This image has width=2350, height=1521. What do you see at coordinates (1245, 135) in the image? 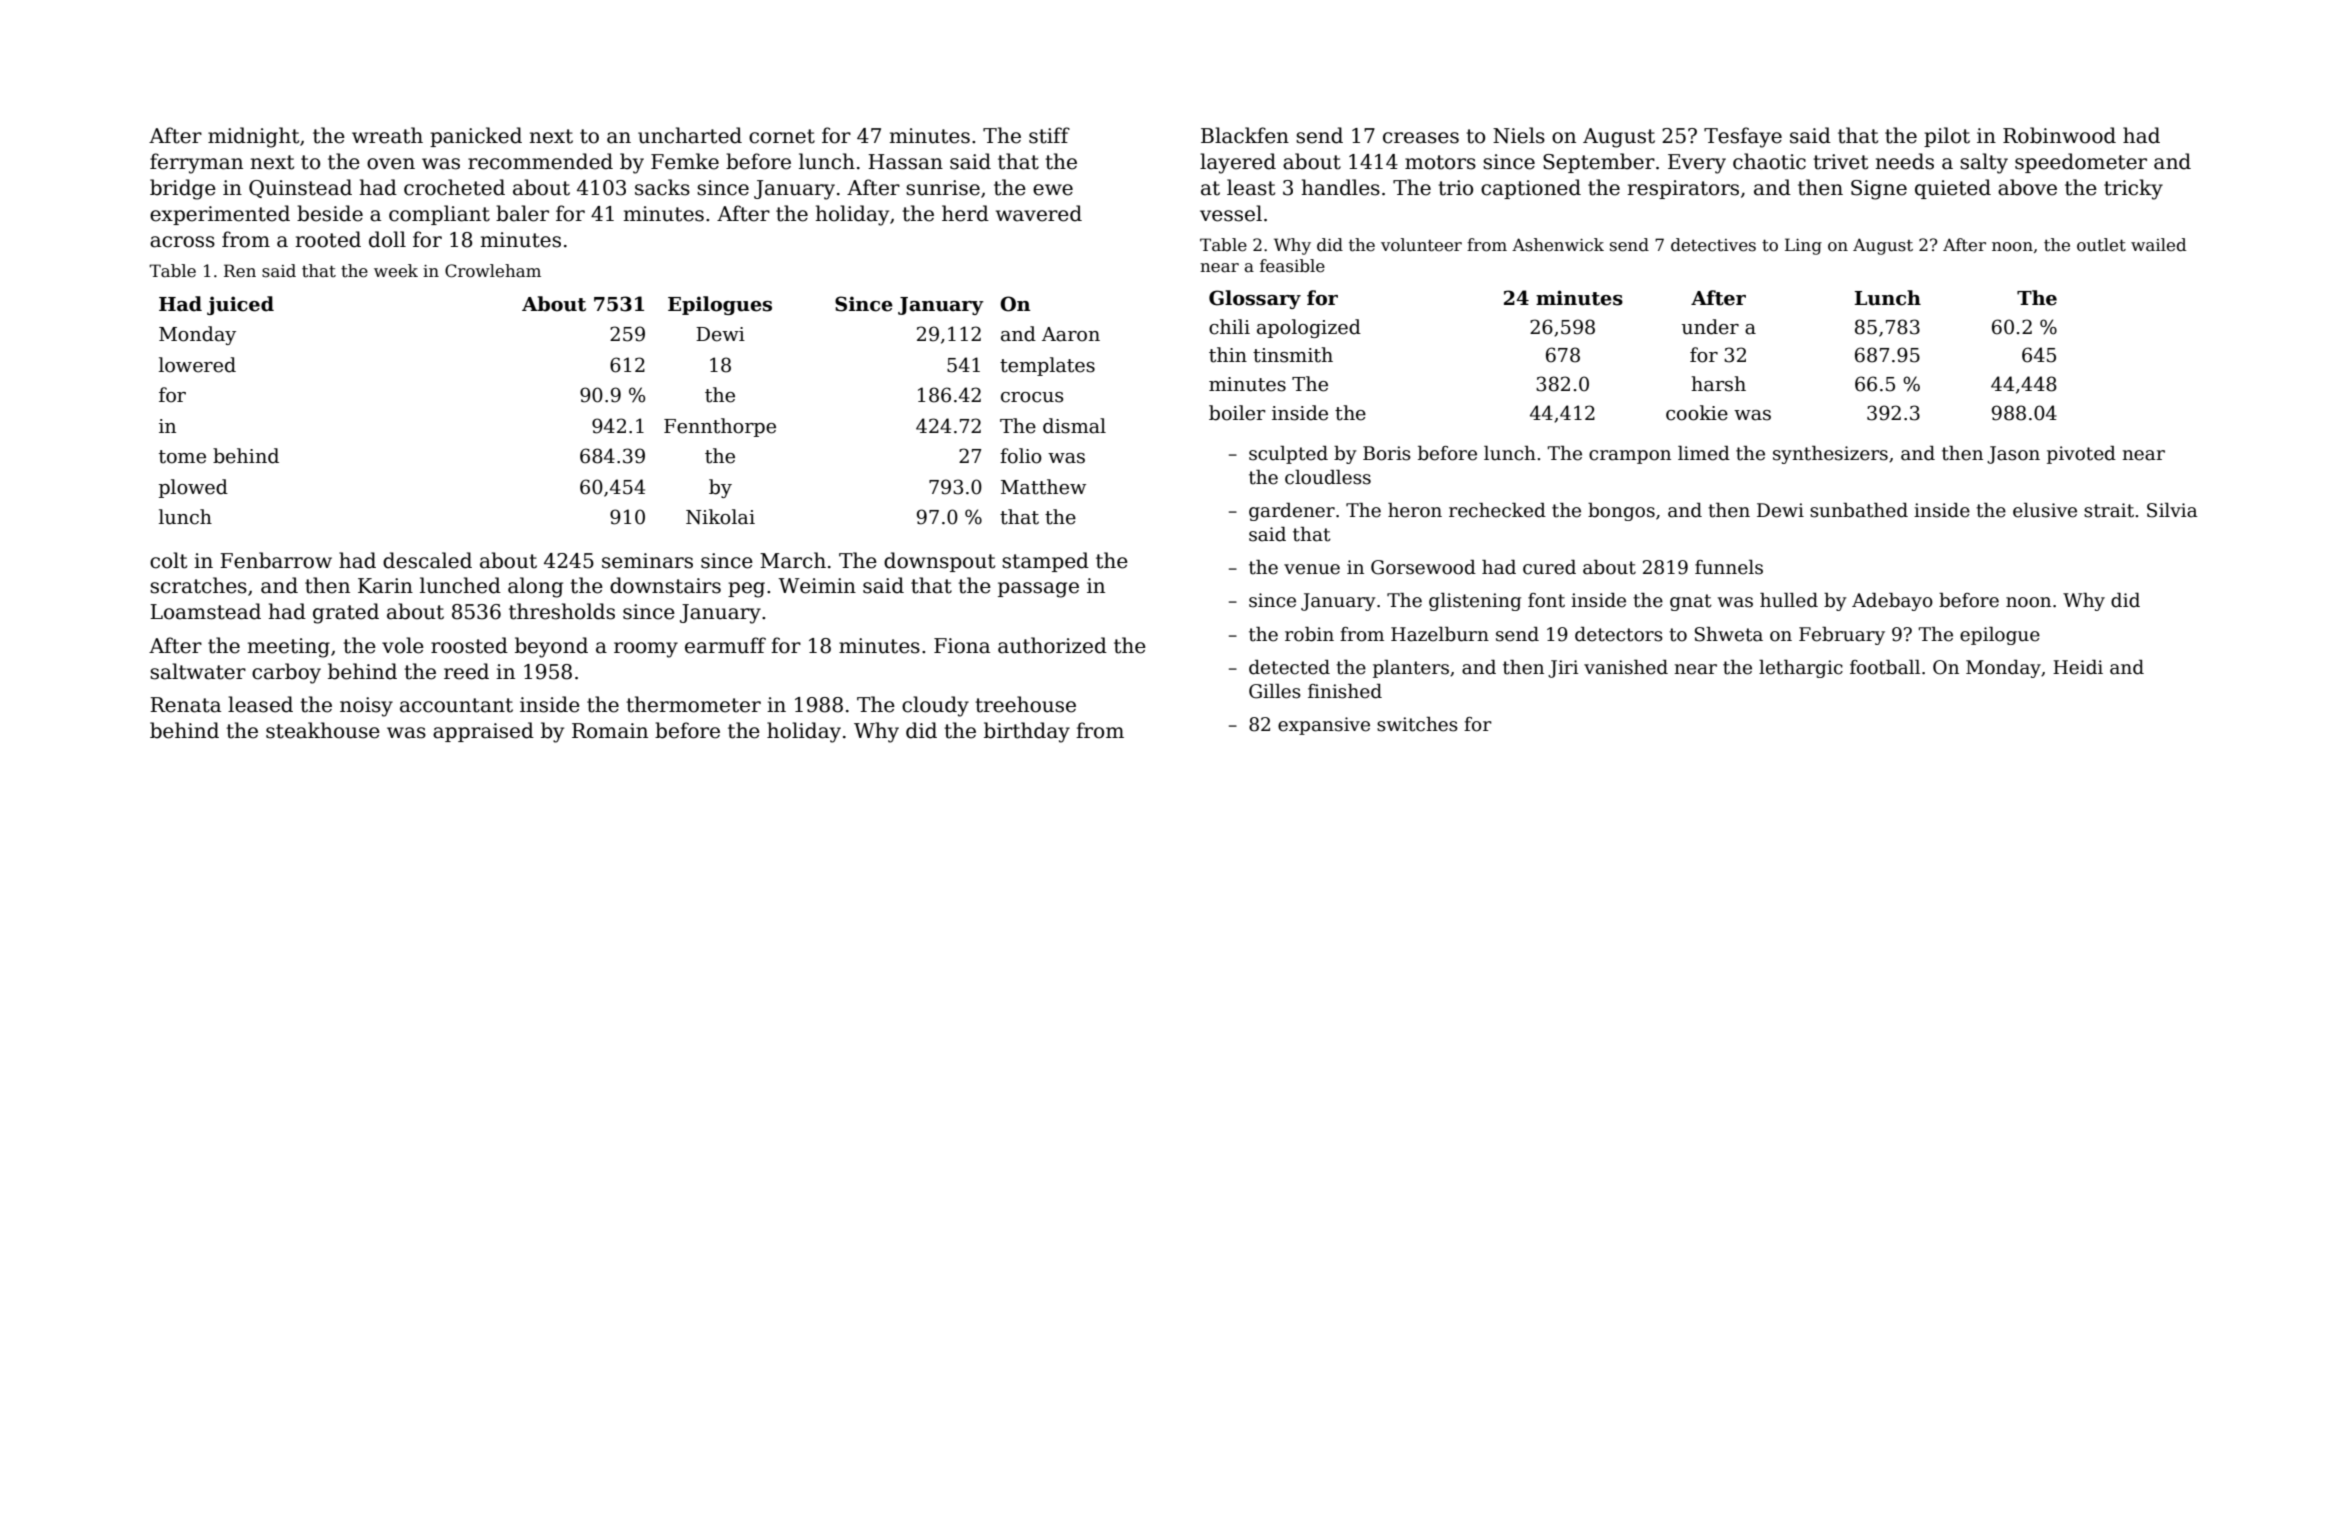
I see `Blackfen` at bounding box center [1245, 135].
